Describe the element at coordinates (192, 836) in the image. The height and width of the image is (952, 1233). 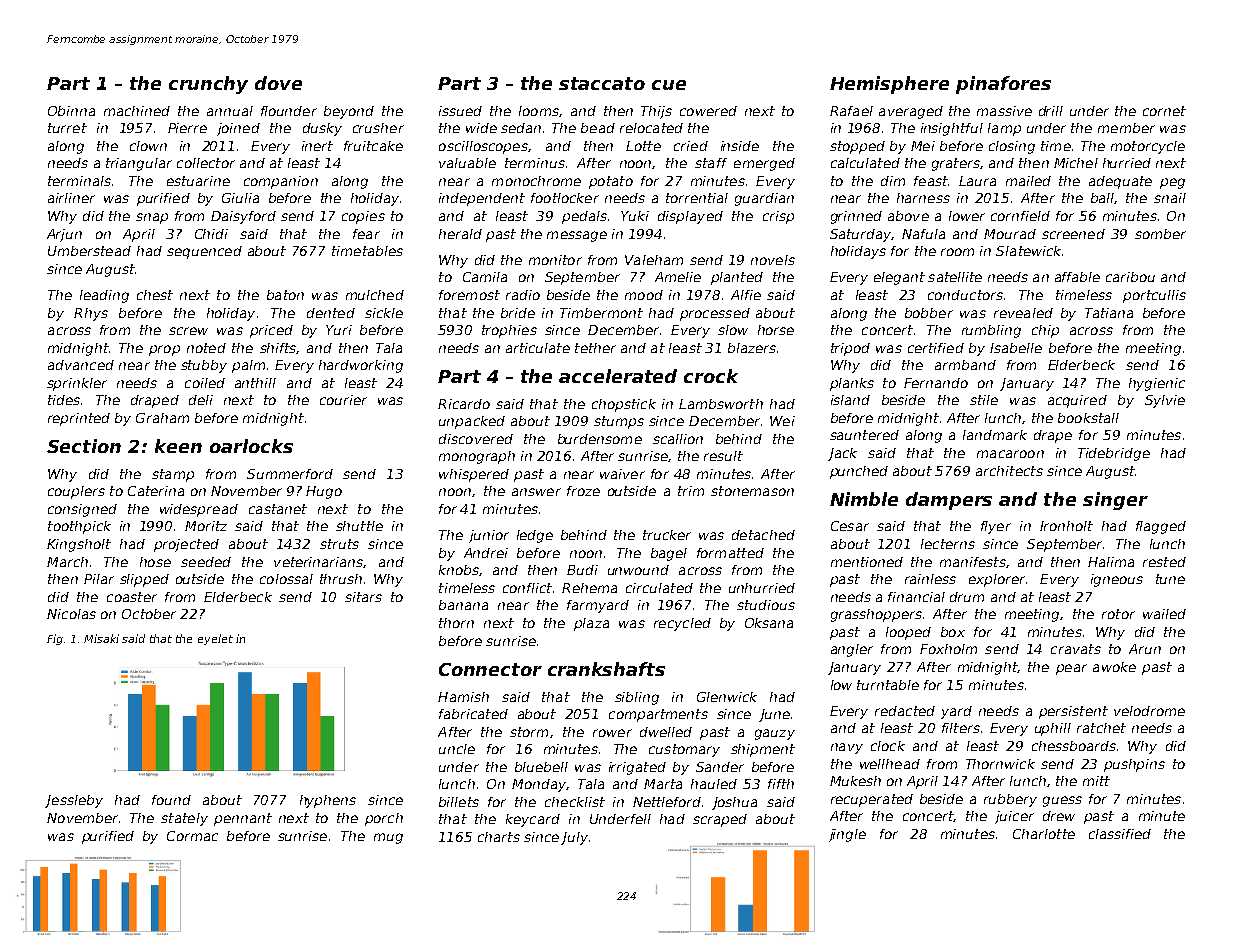
I see `Cormac` at that location.
